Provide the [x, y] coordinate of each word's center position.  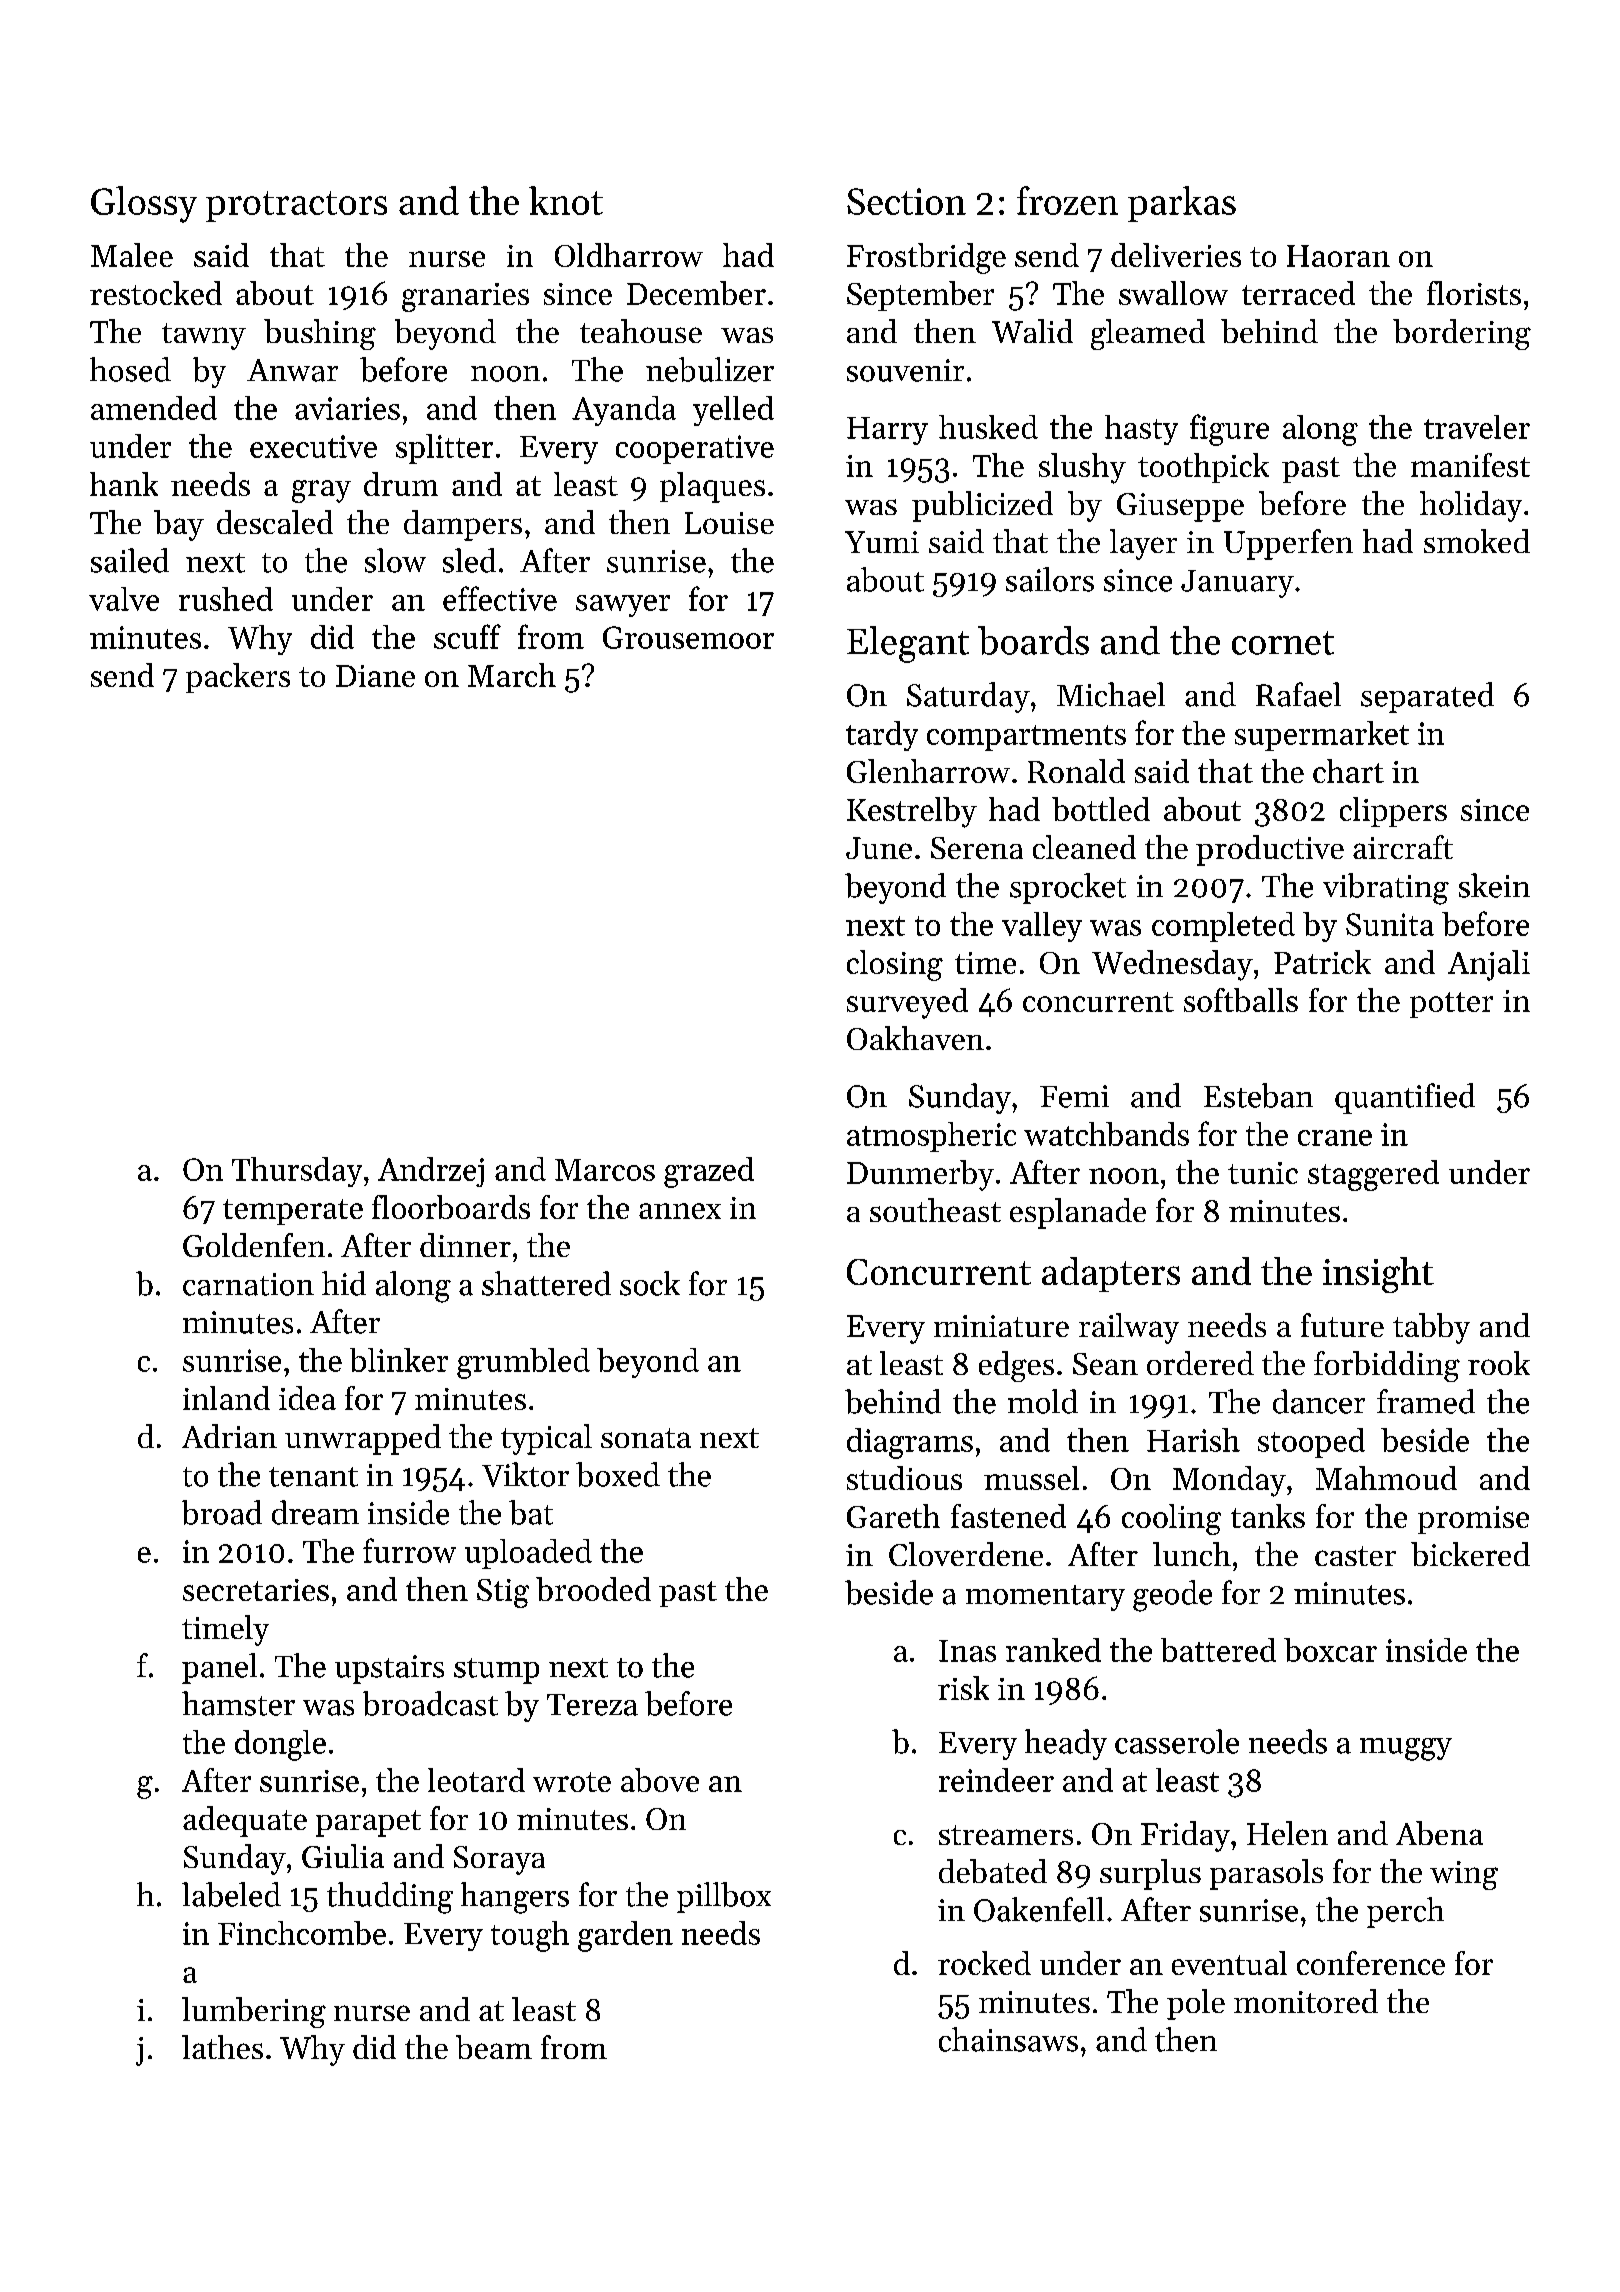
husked [988, 427]
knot [566, 200]
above [660, 1780]
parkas [1182, 204]
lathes [222, 2047]
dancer [1319, 1401]
